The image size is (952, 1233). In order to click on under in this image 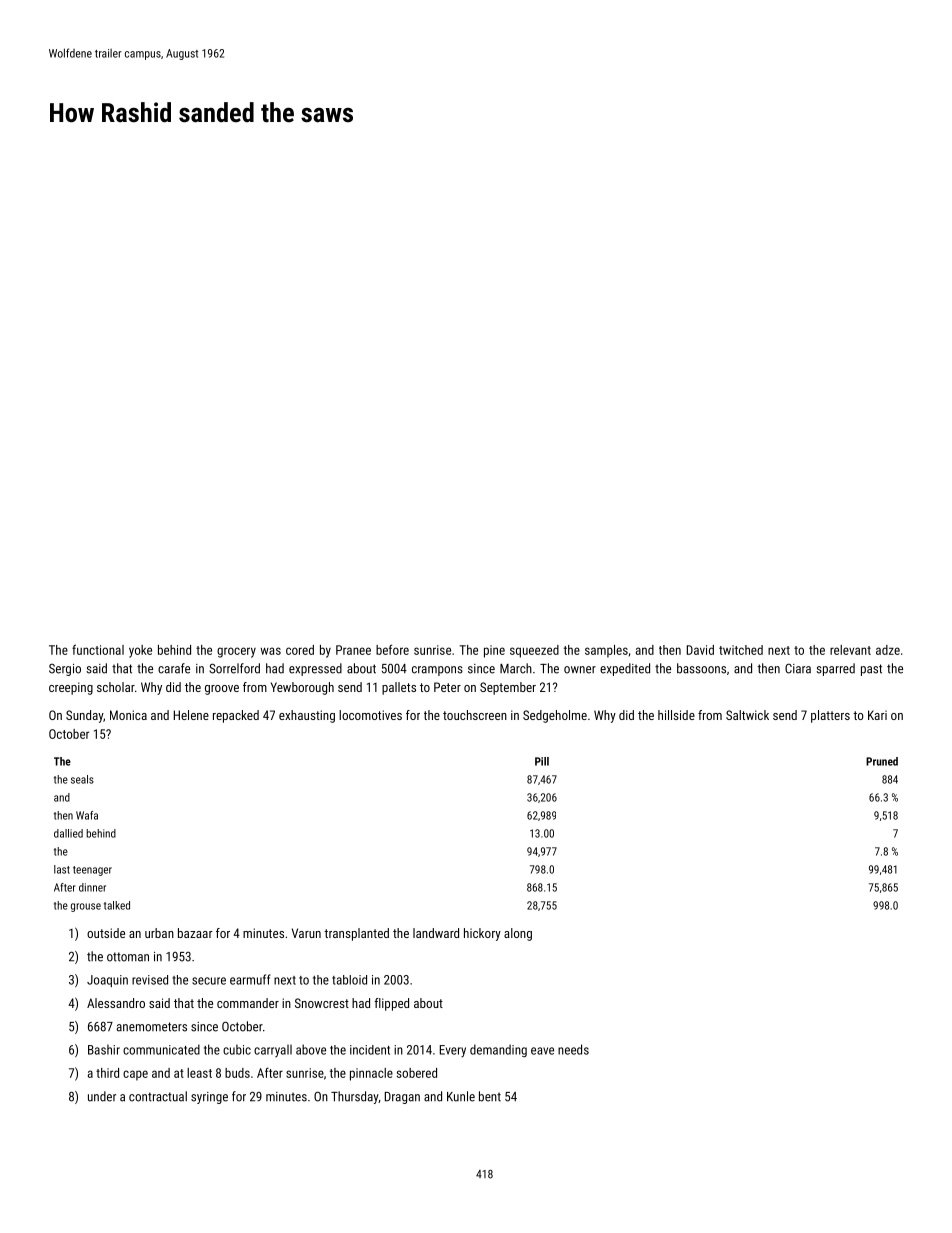, I will do `click(102, 1096)`.
